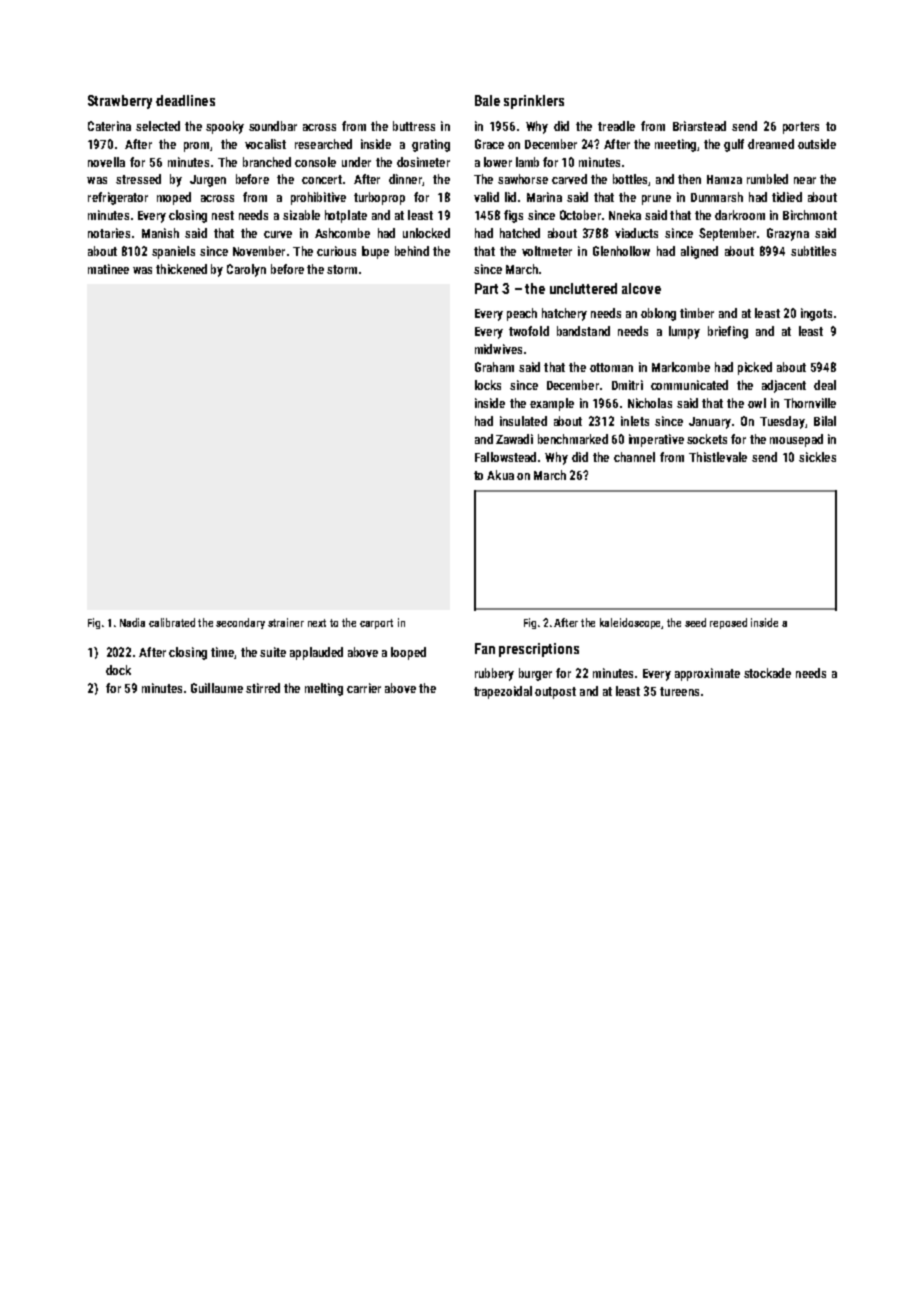  Describe the element at coordinates (364, 688) in the screenshot. I see `carrier` at that location.
